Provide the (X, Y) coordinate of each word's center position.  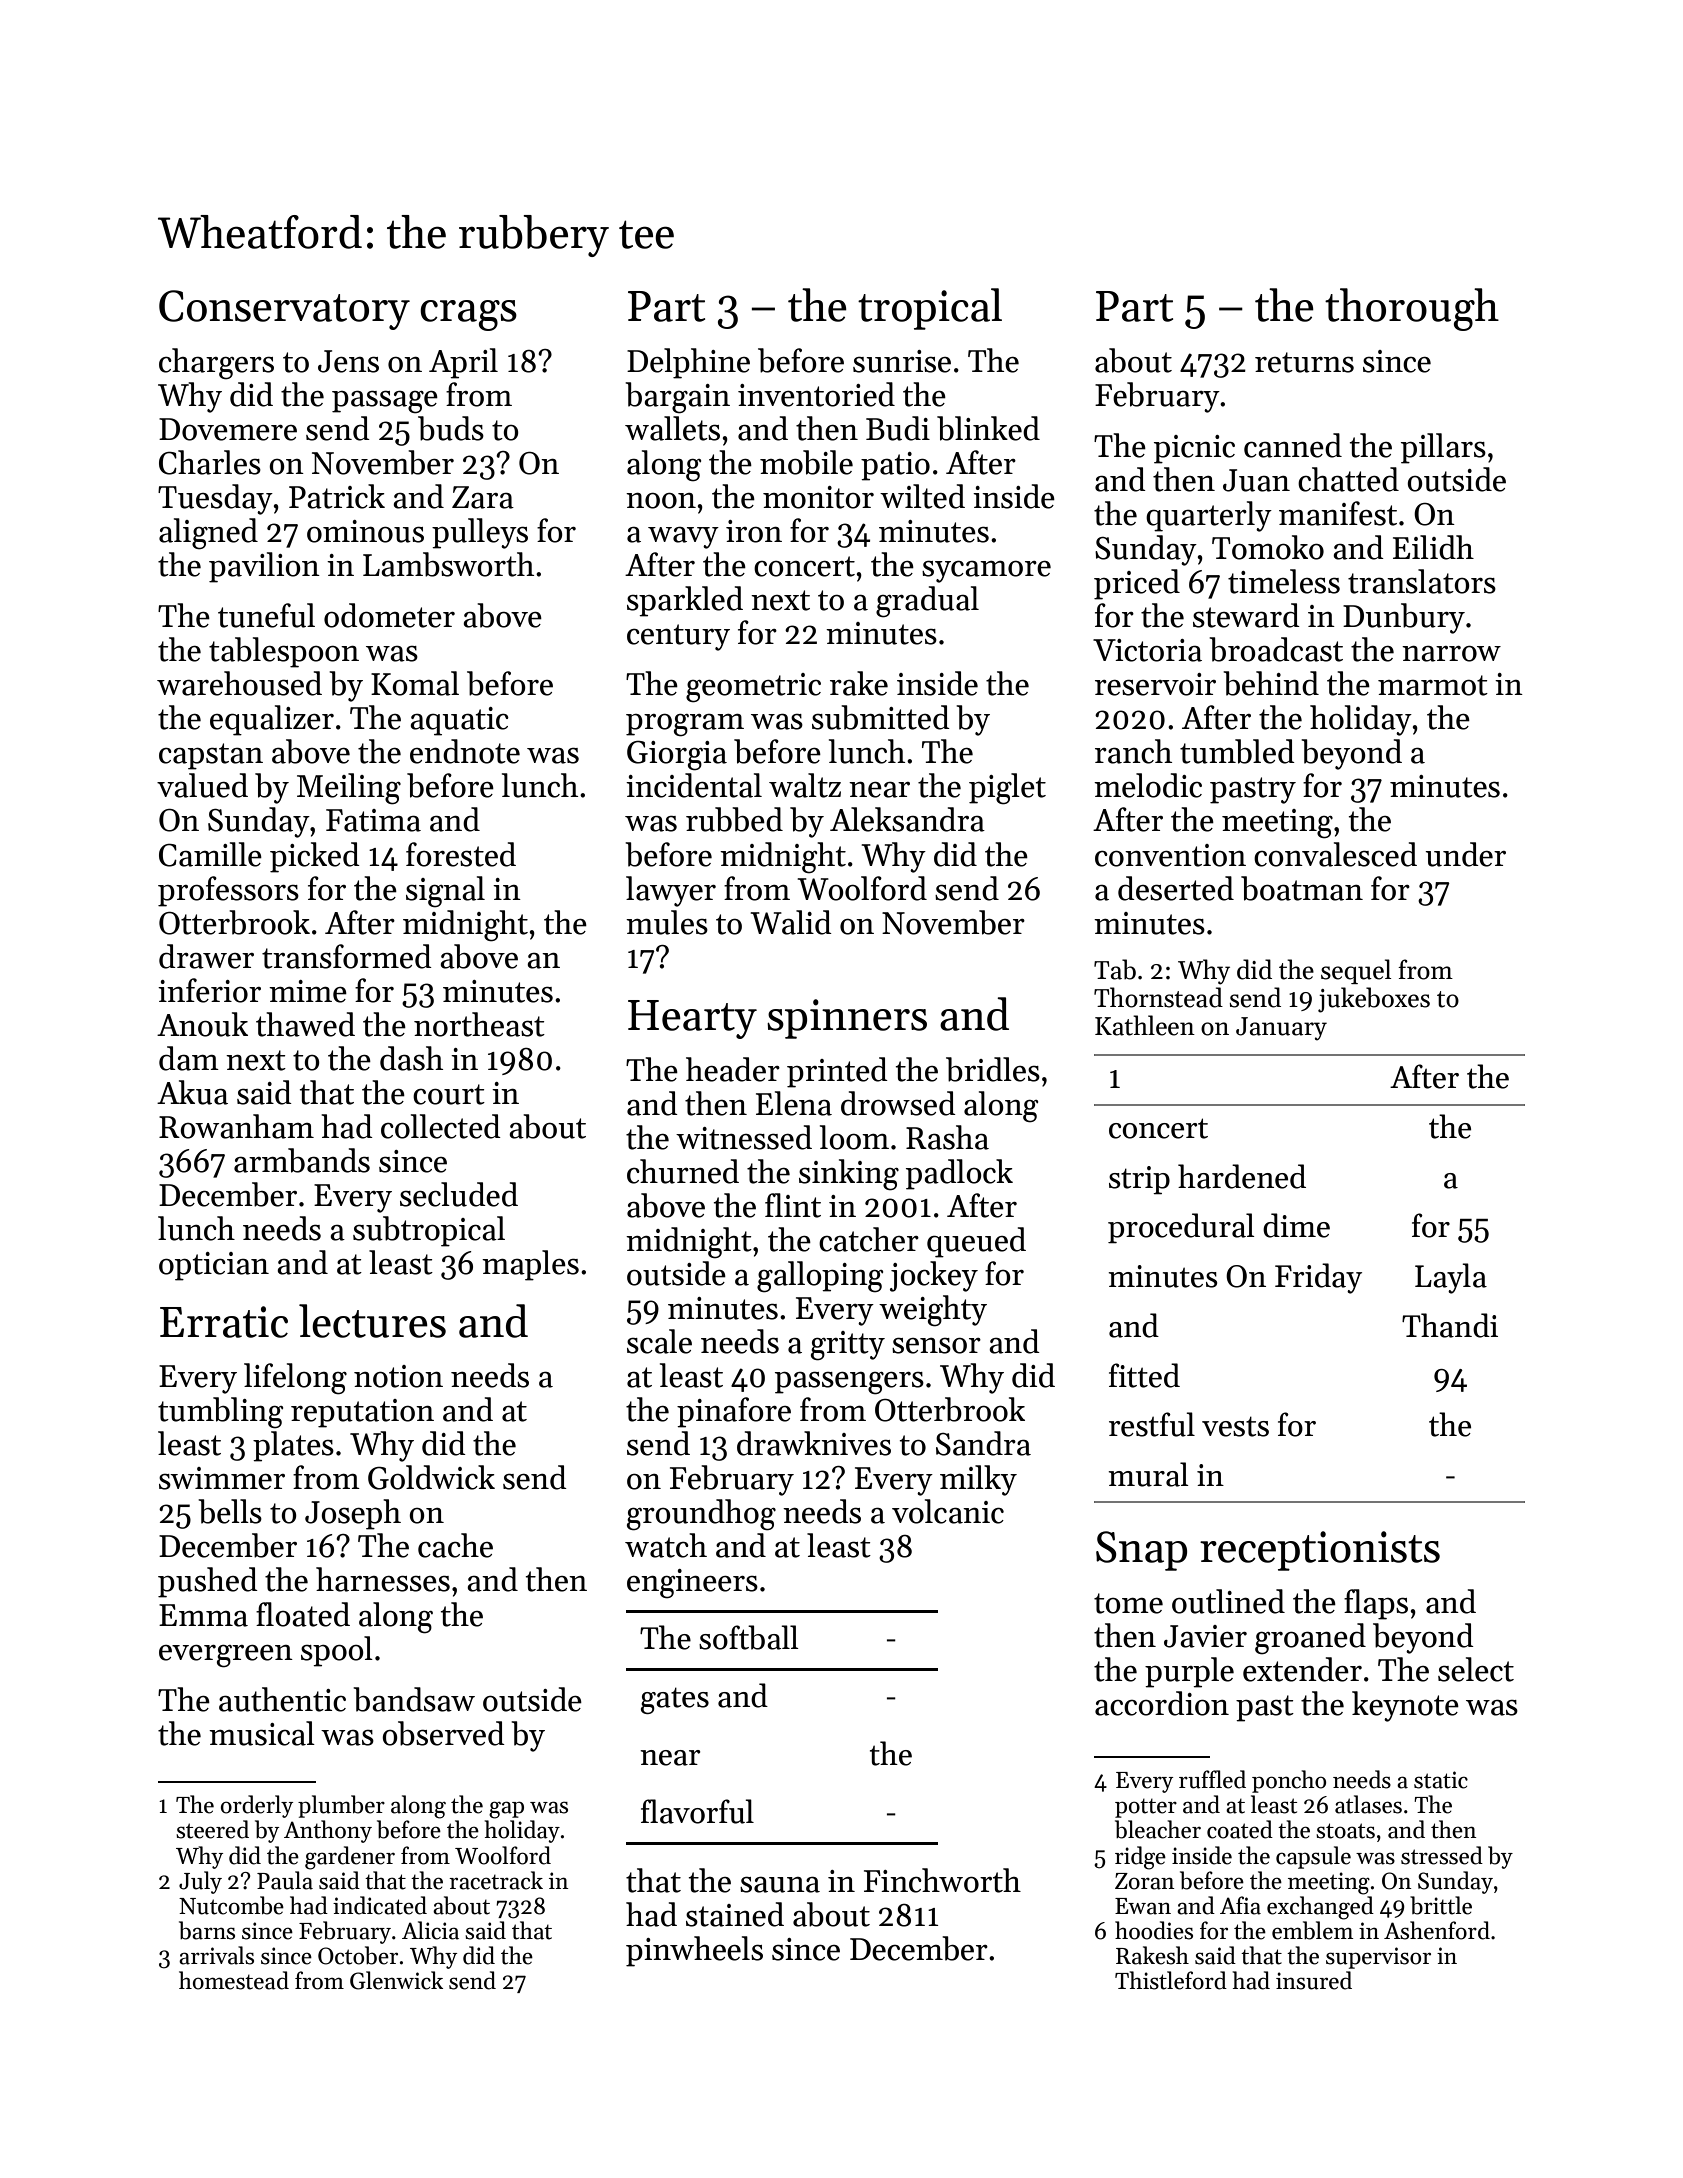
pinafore (734, 1412)
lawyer (671, 891)
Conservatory (284, 310)
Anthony (328, 1831)
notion (398, 1376)
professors (228, 891)
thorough (1412, 309)
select (1476, 1669)
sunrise (902, 361)
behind (1271, 683)
